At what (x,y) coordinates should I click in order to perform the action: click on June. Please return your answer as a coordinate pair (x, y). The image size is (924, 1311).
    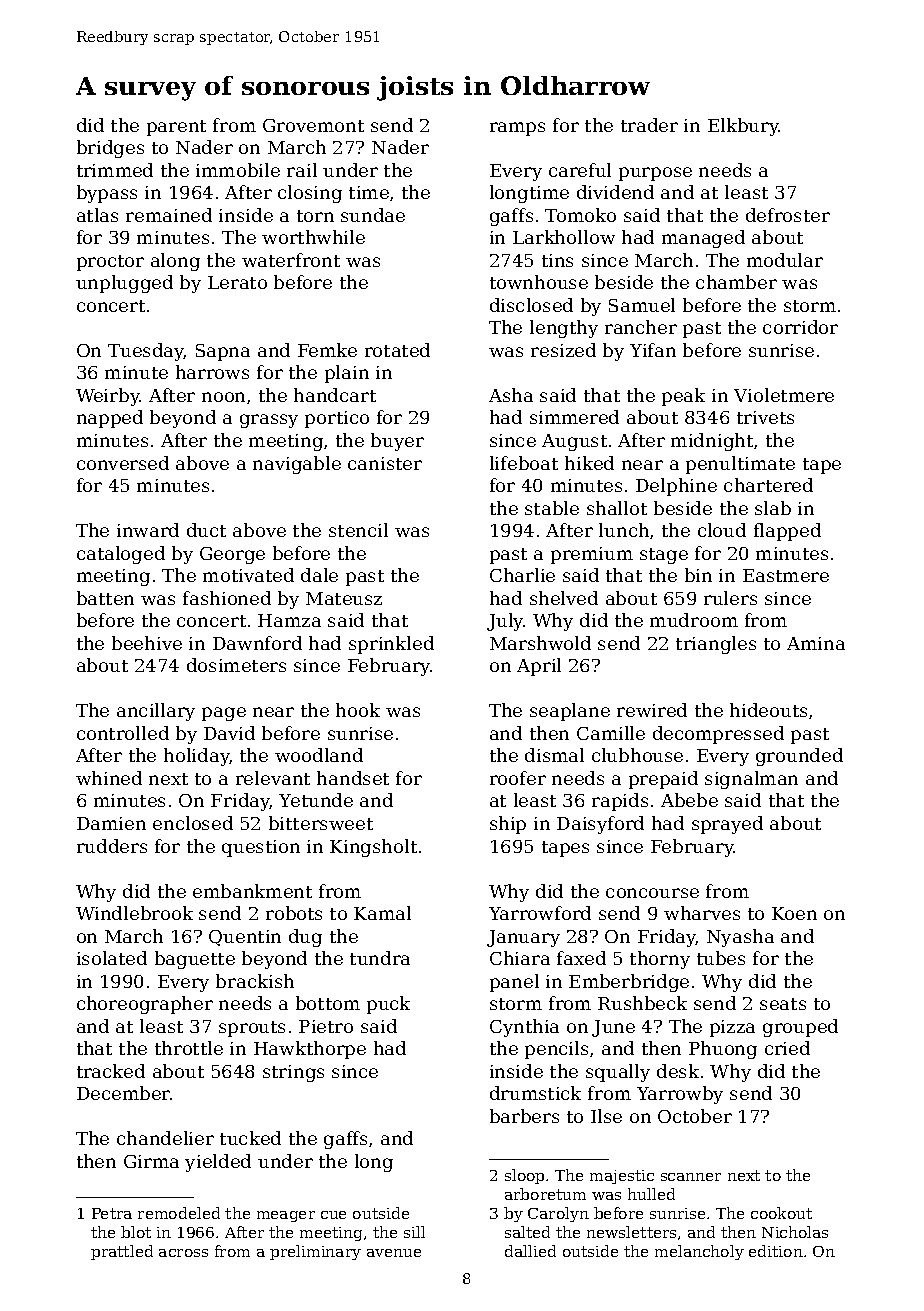
    Looking at the image, I should click on (613, 1028).
